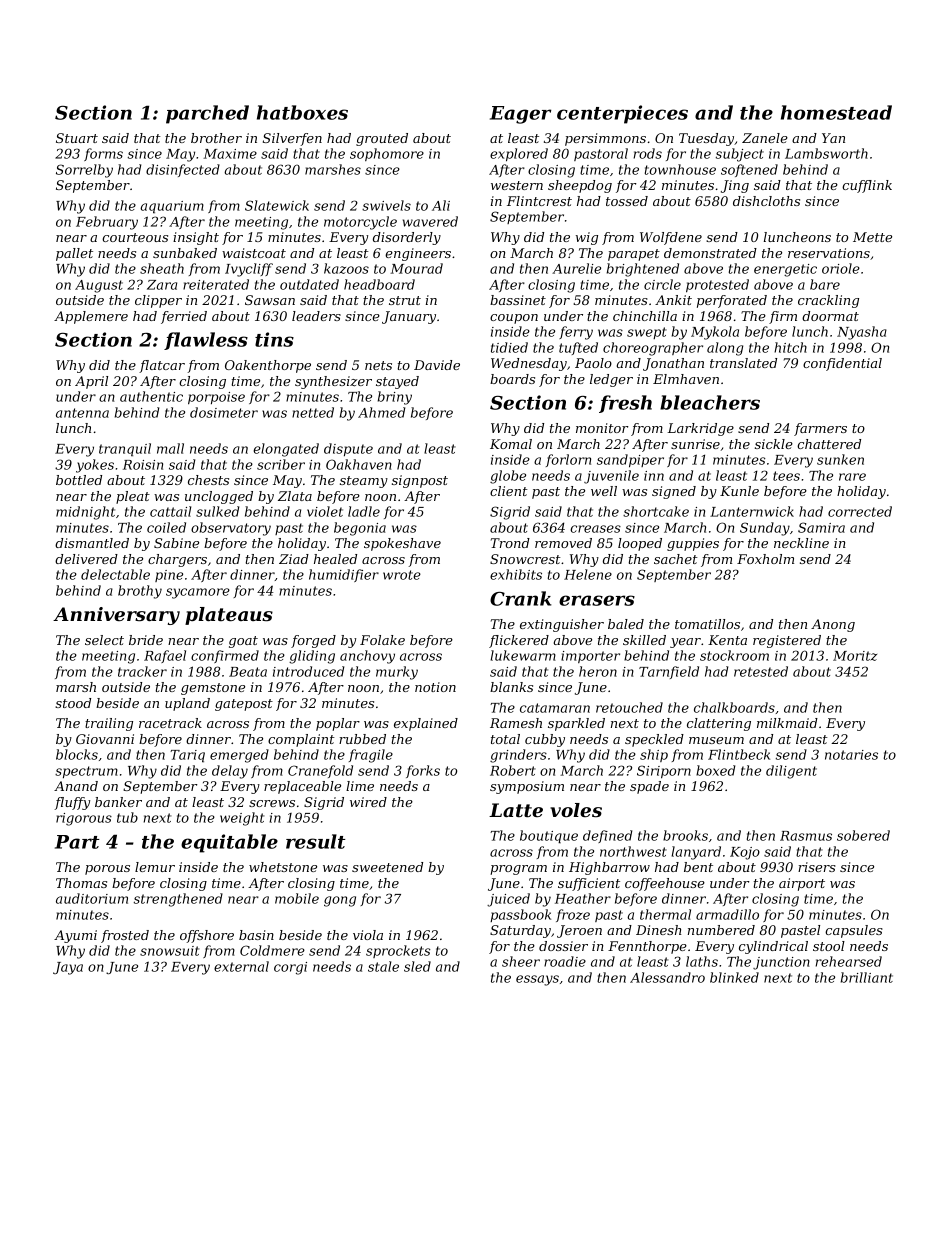  What do you see at coordinates (508, 900) in the screenshot?
I see `juiced` at bounding box center [508, 900].
